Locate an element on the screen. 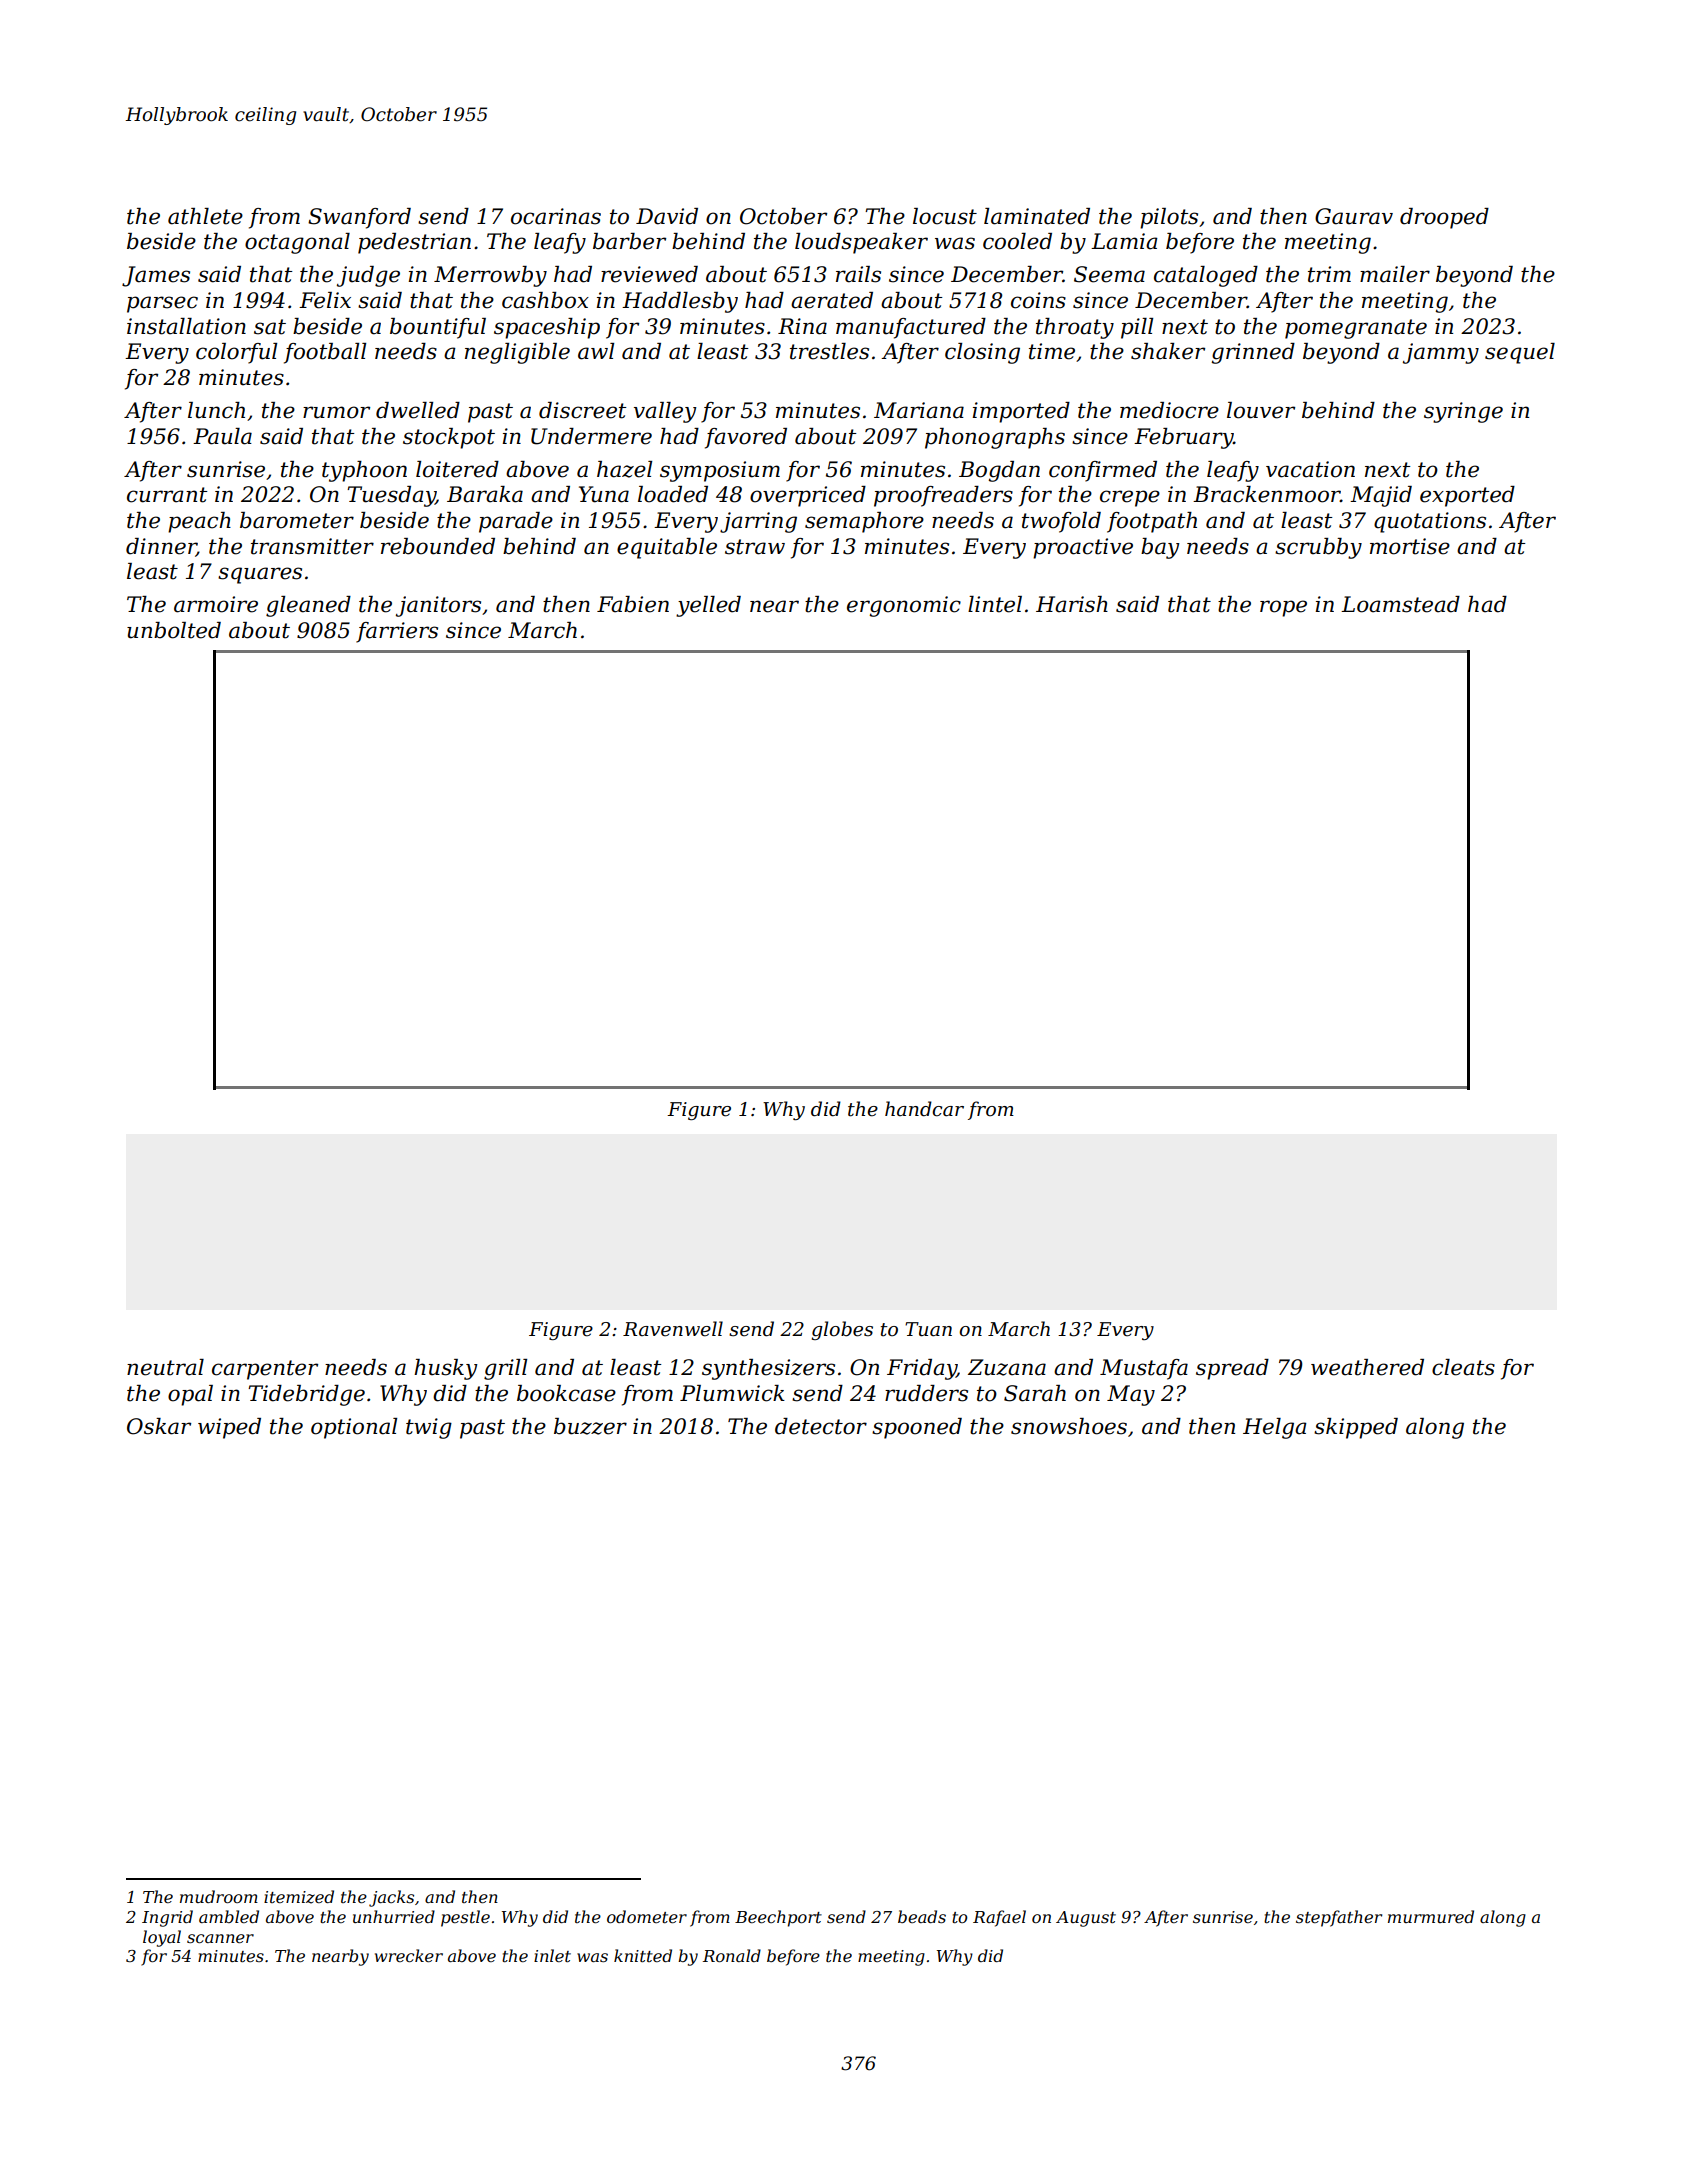  sequel is located at coordinates (1520, 353).
